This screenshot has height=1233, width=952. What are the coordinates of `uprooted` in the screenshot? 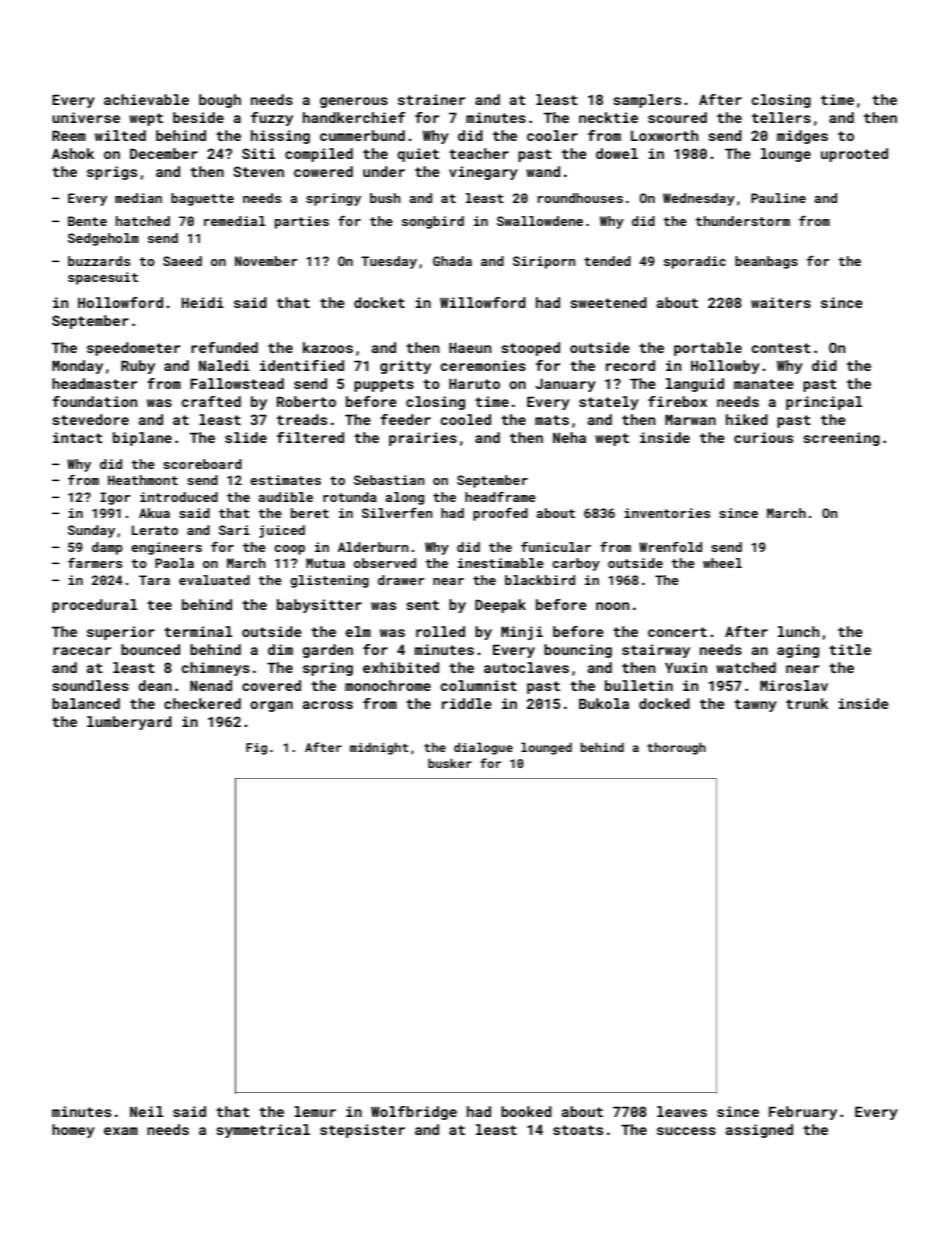 It's located at (854, 155).
